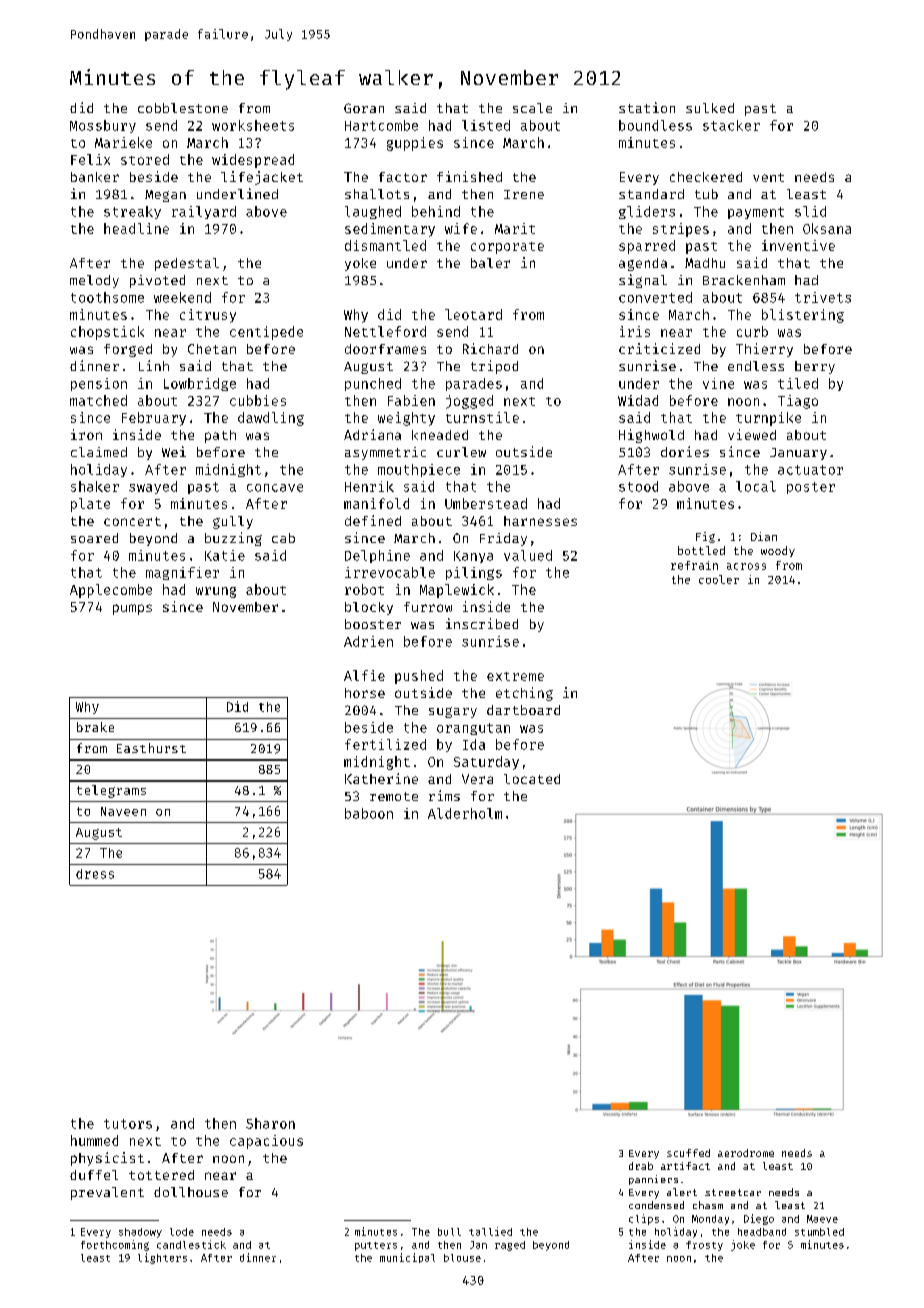  What do you see at coordinates (364, 108) in the screenshot?
I see `Goran` at bounding box center [364, 108].
